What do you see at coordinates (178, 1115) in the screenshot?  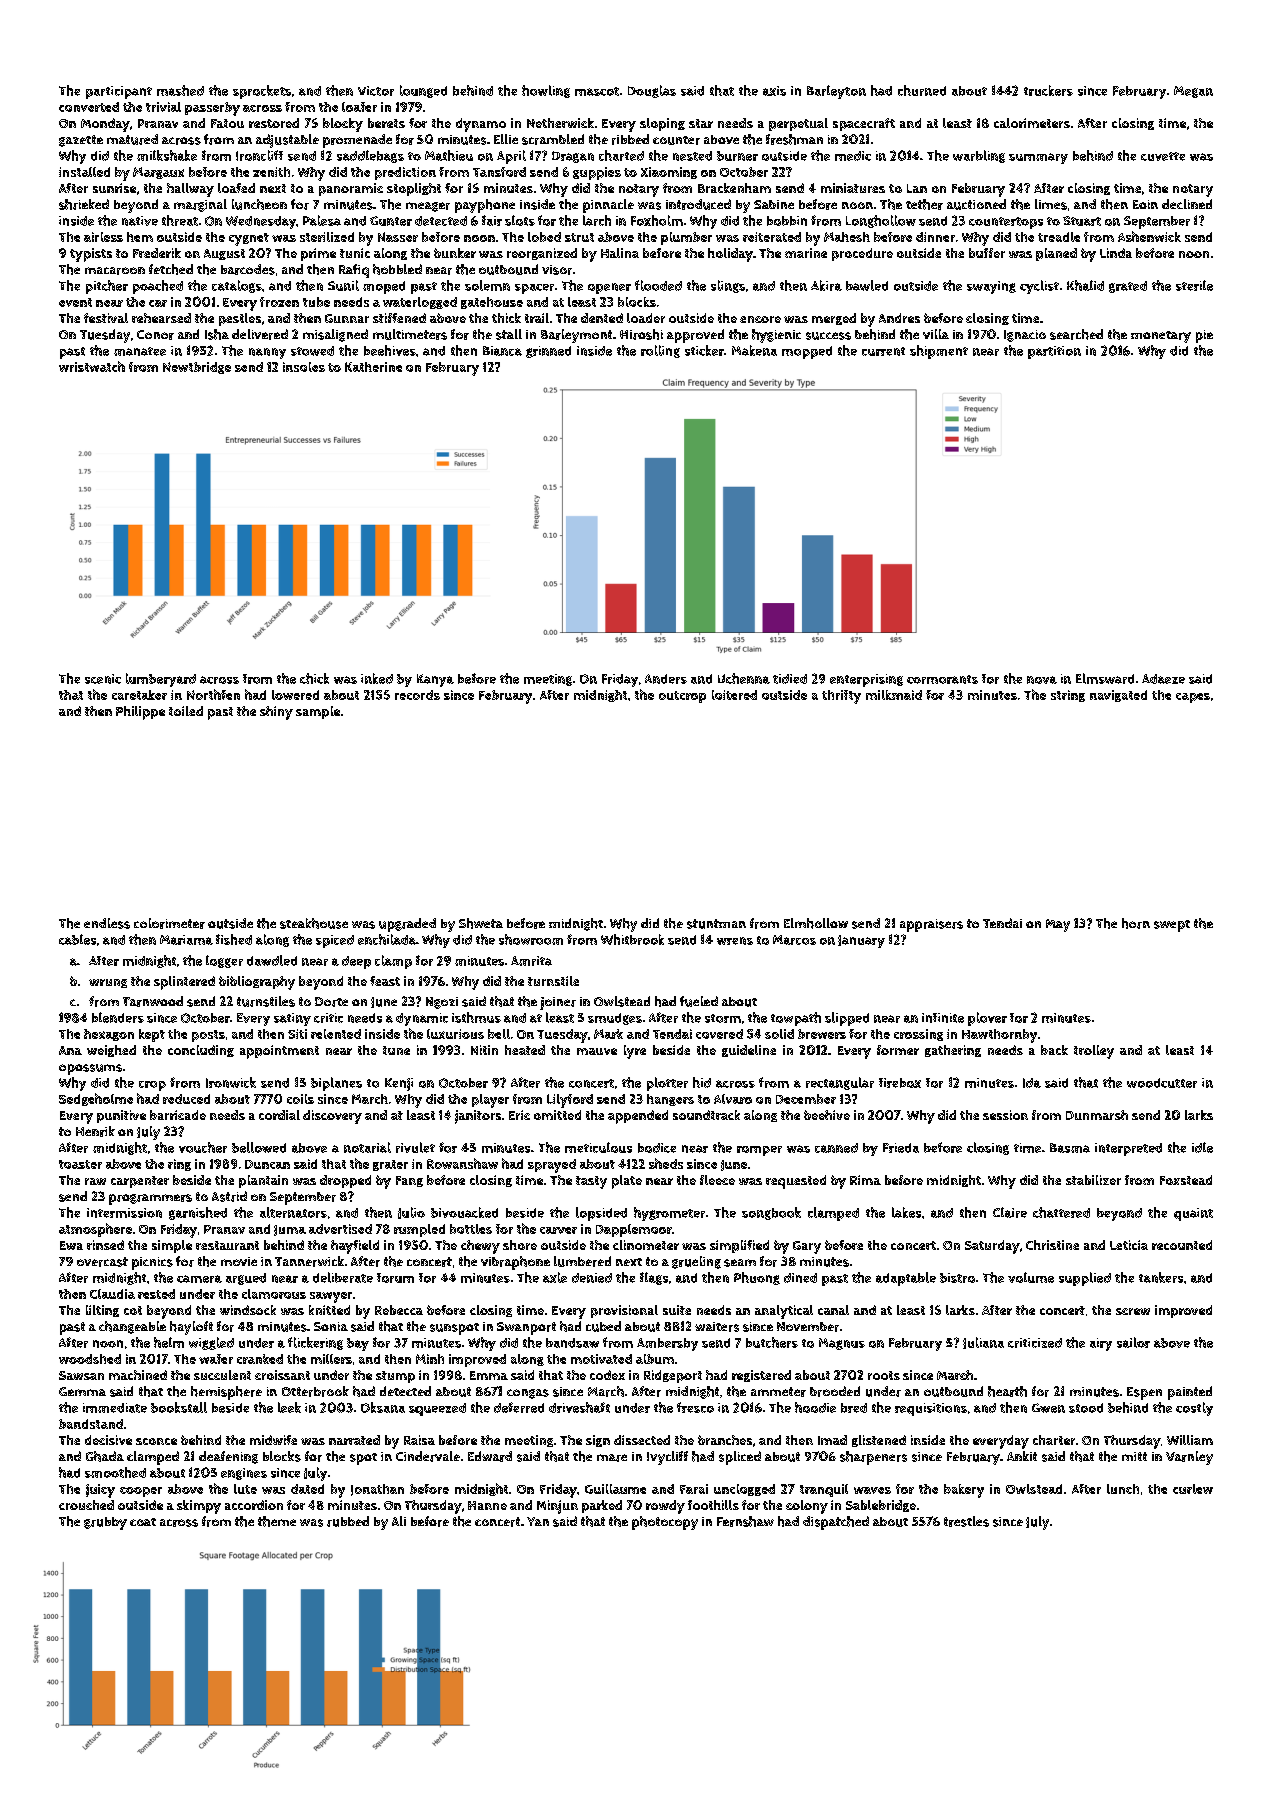 I see `barricade` at bounding box center [178, 1115].
